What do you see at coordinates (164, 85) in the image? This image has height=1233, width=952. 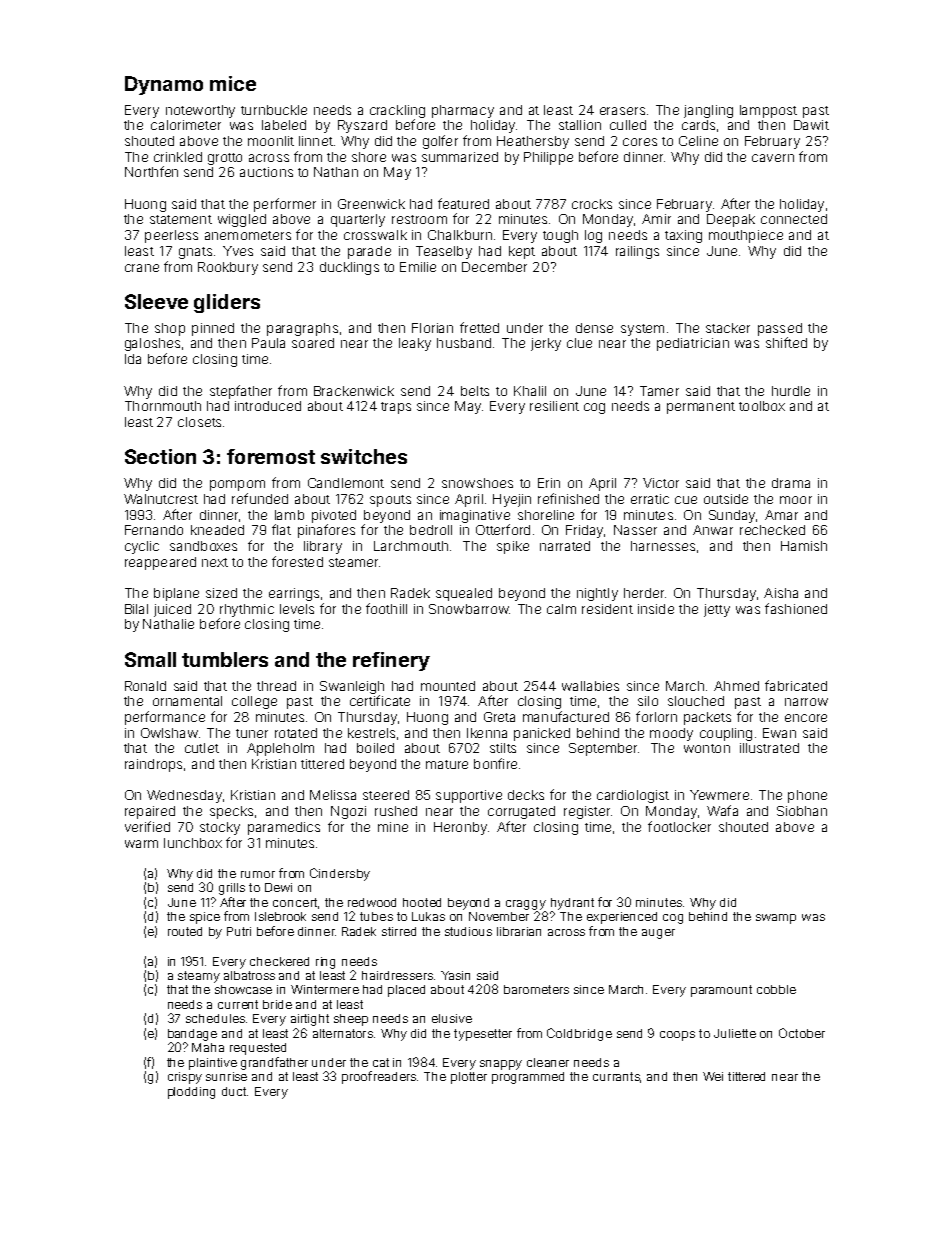 I see `Dynamo` at bounding box center [164, 85].
